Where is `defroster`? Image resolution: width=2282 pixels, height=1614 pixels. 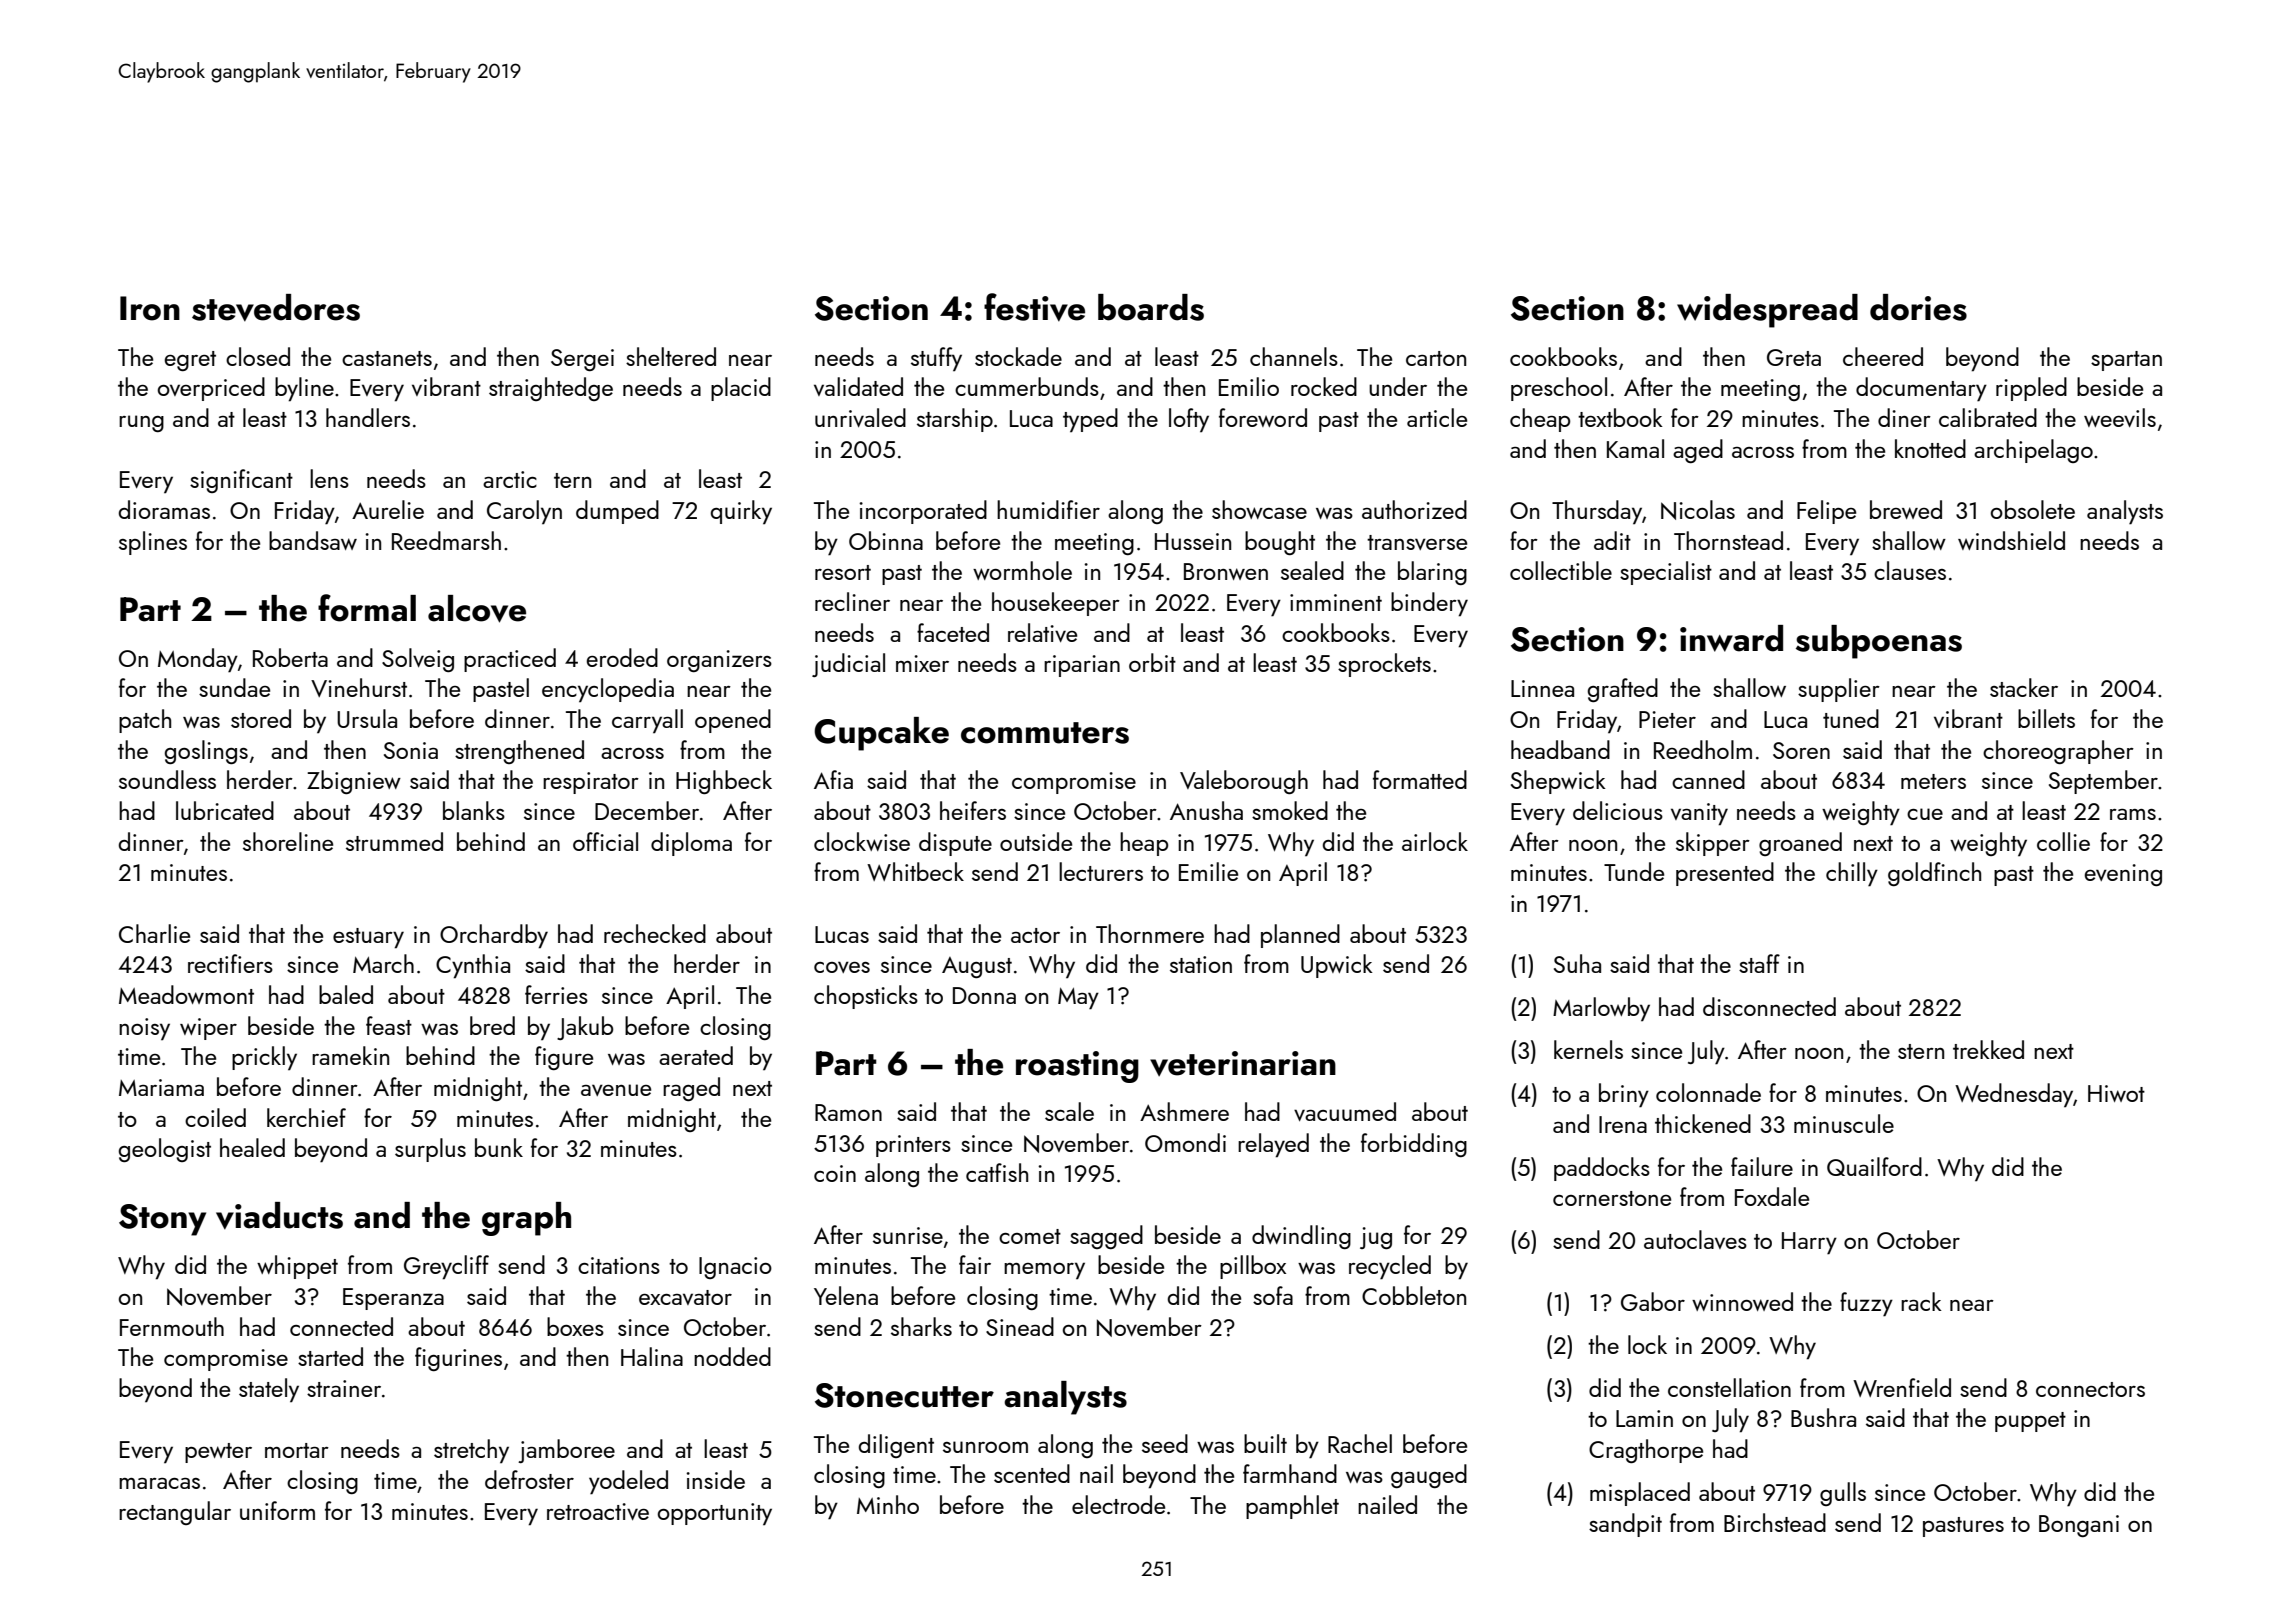 defroster is located at coordinates (529, 1479).
